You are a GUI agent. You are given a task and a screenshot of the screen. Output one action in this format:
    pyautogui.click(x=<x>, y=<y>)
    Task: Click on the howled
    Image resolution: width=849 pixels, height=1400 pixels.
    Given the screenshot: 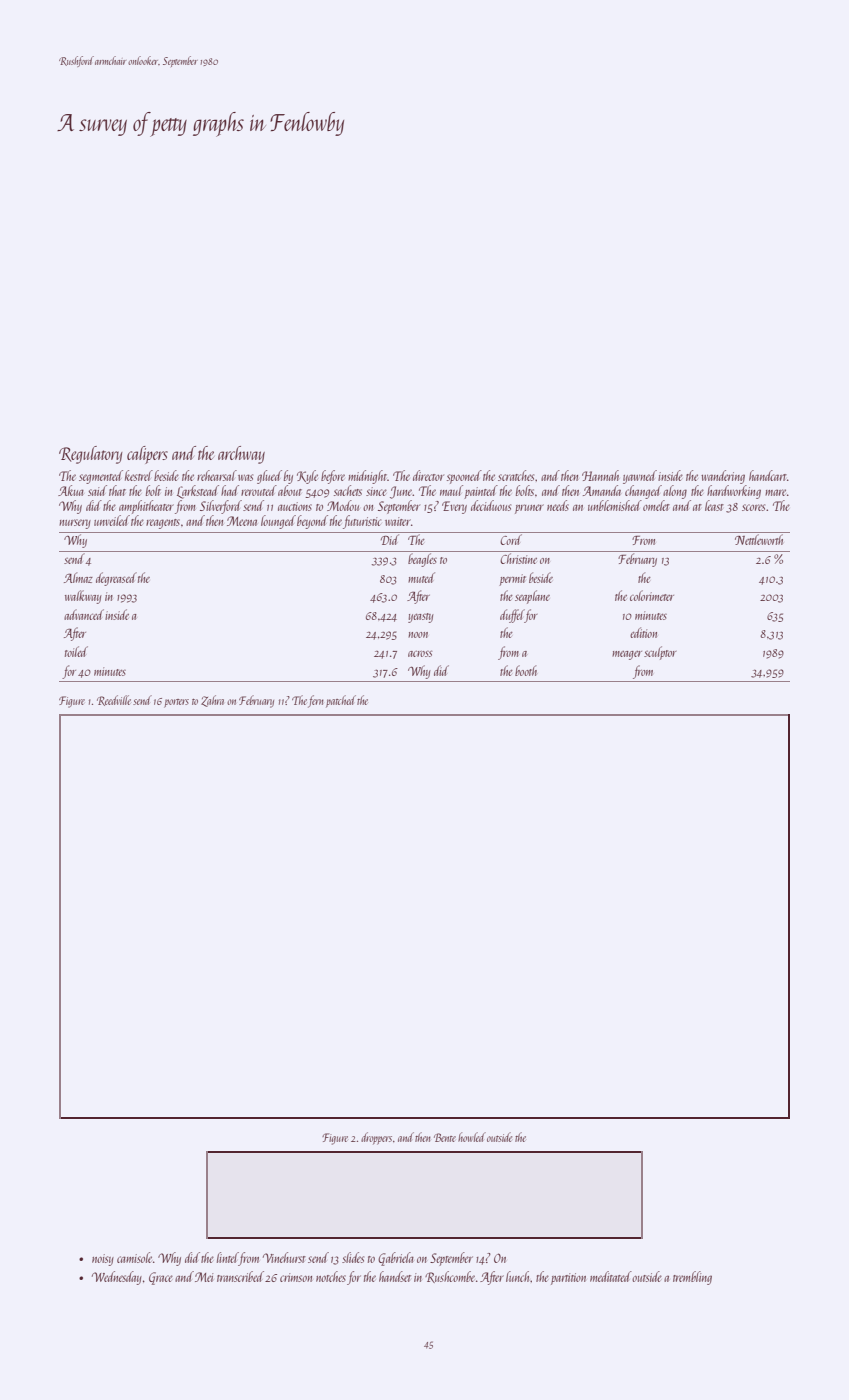 What is the action you would take?
    pyautogui.click(x=472, y=1137)
